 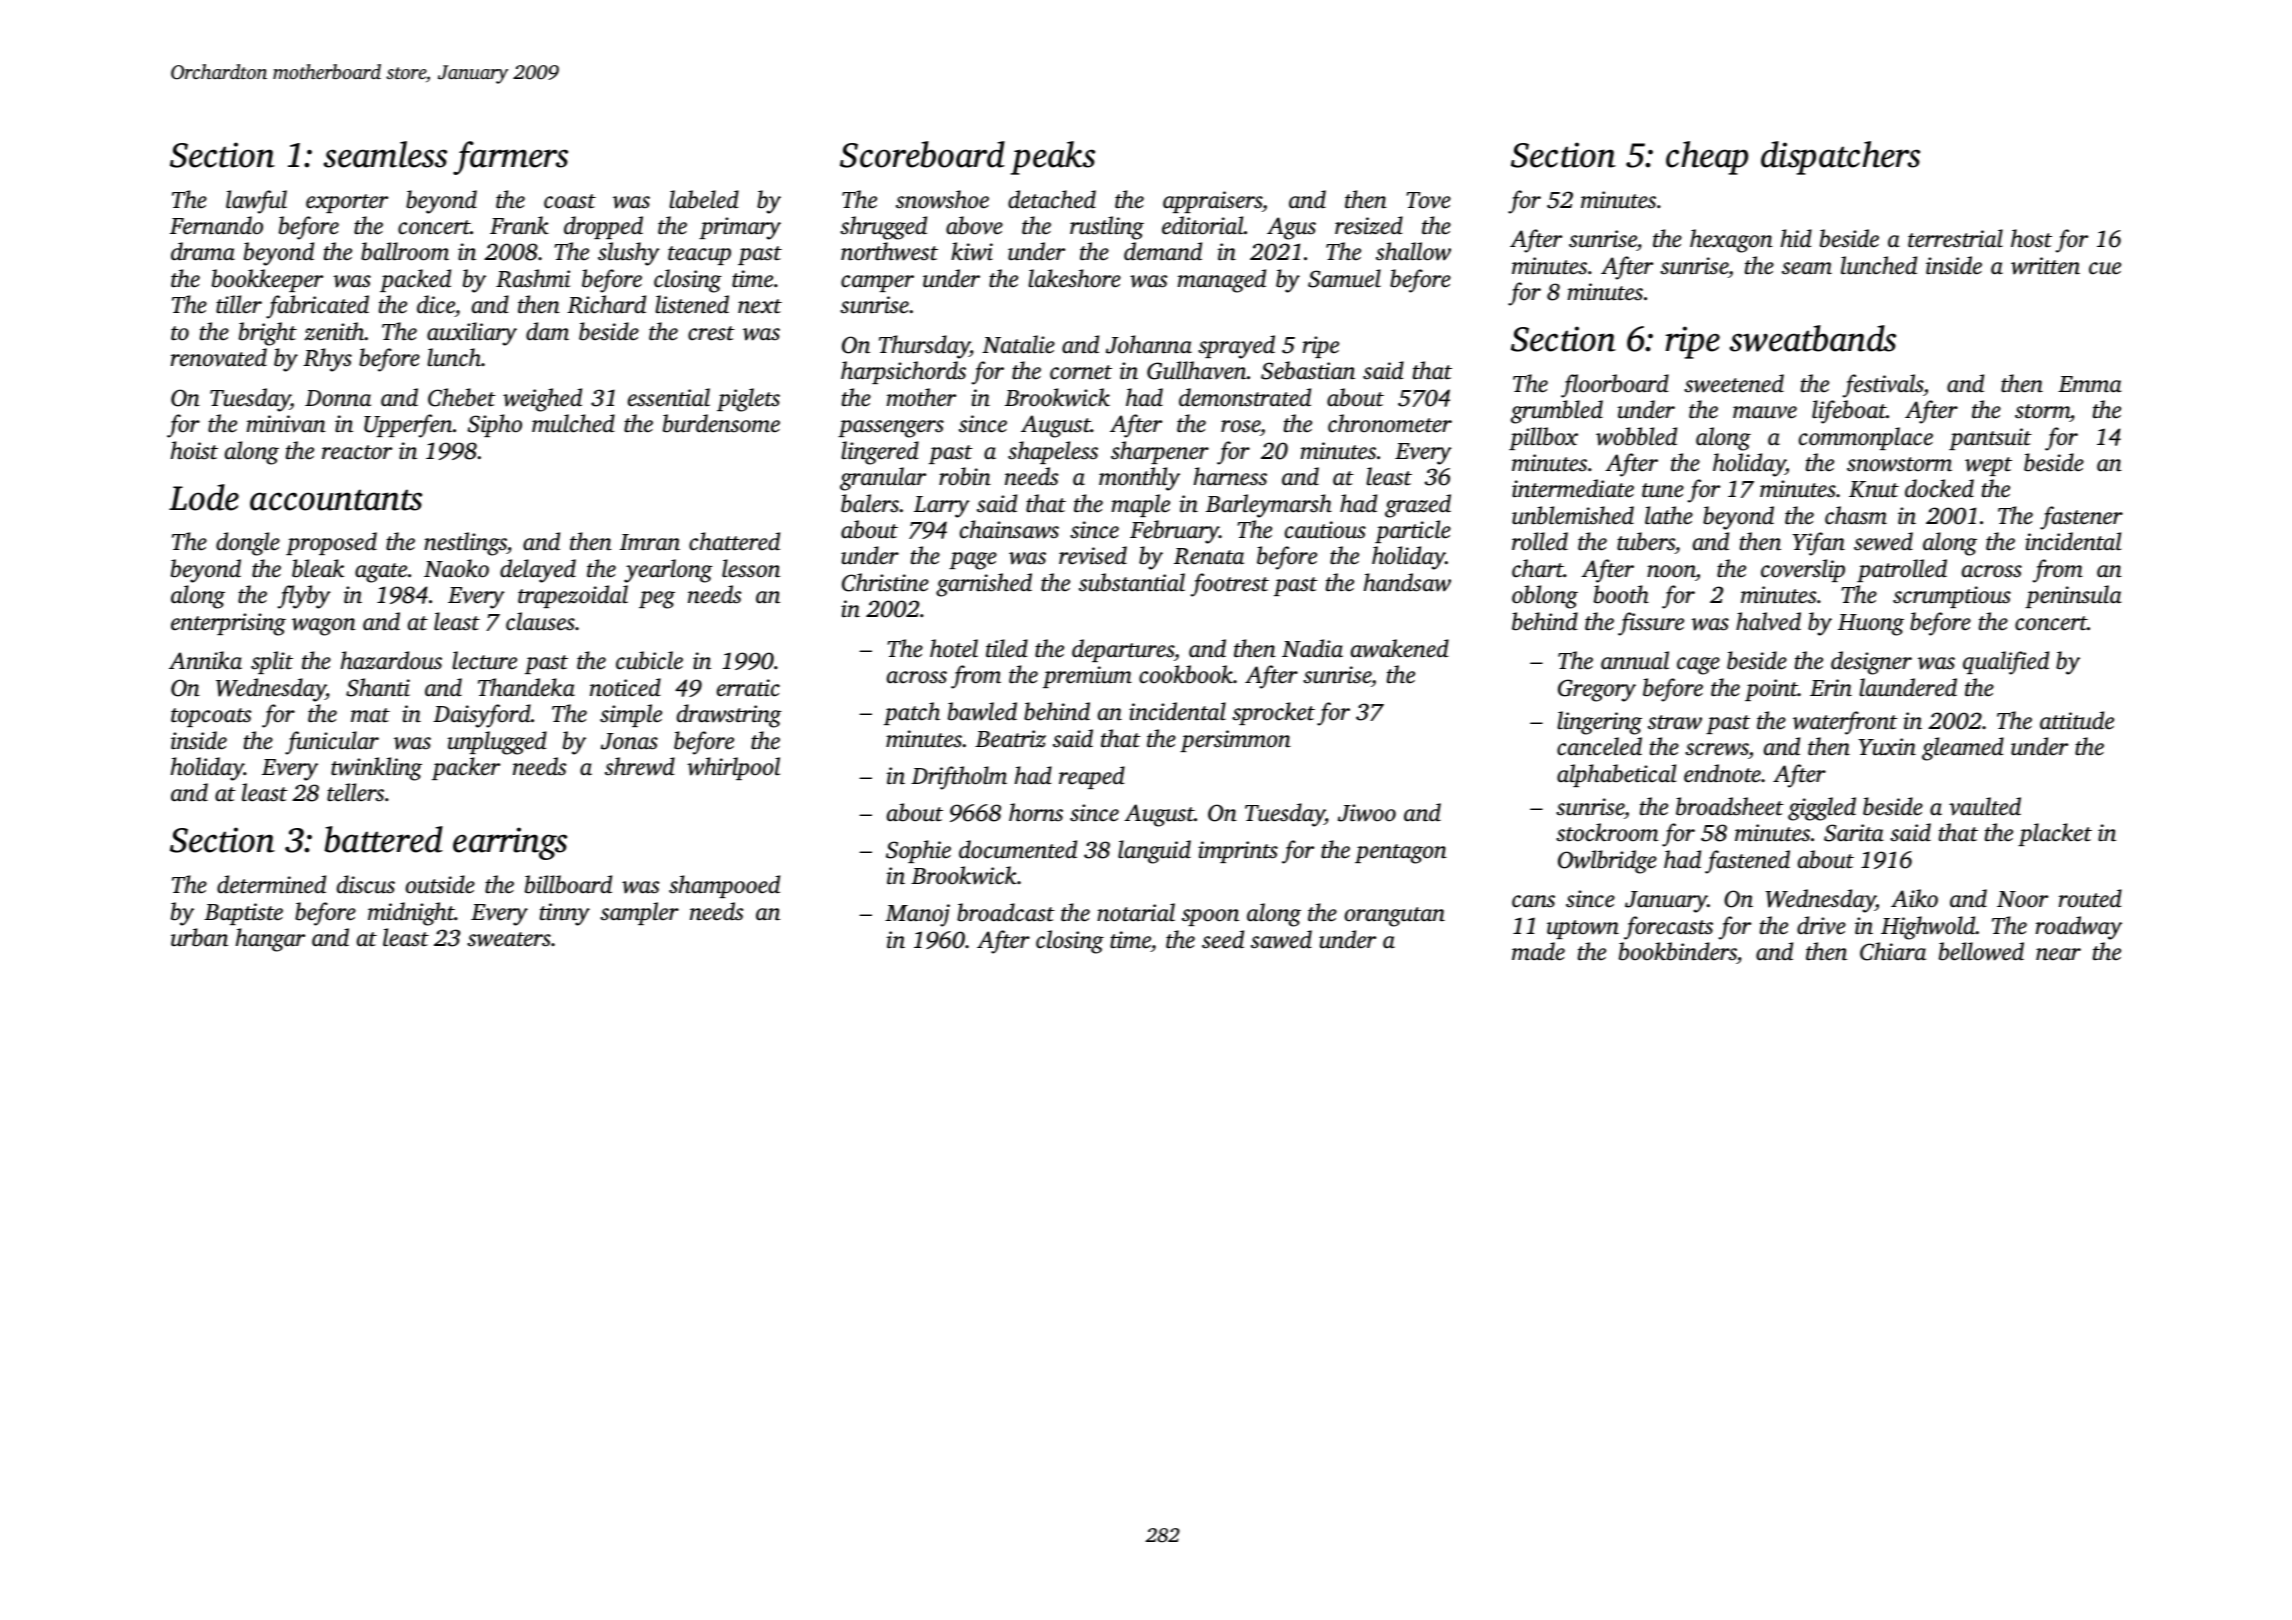 I want to click on Imran, so click(x=650, y=542).
